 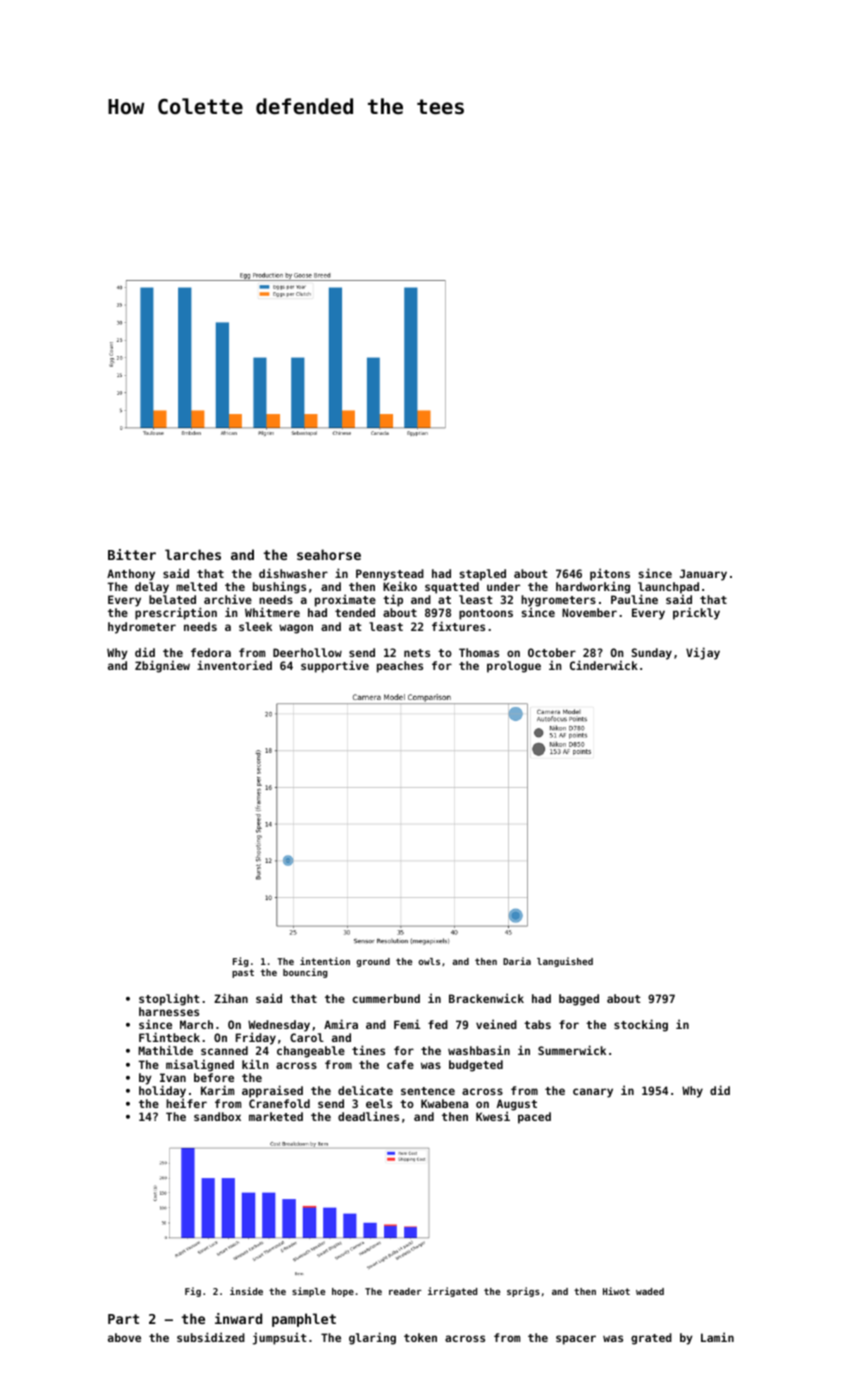 What do you see at coordinates (514, 667) in the document?
I see `prologue` at bounding box center [514, 667].
